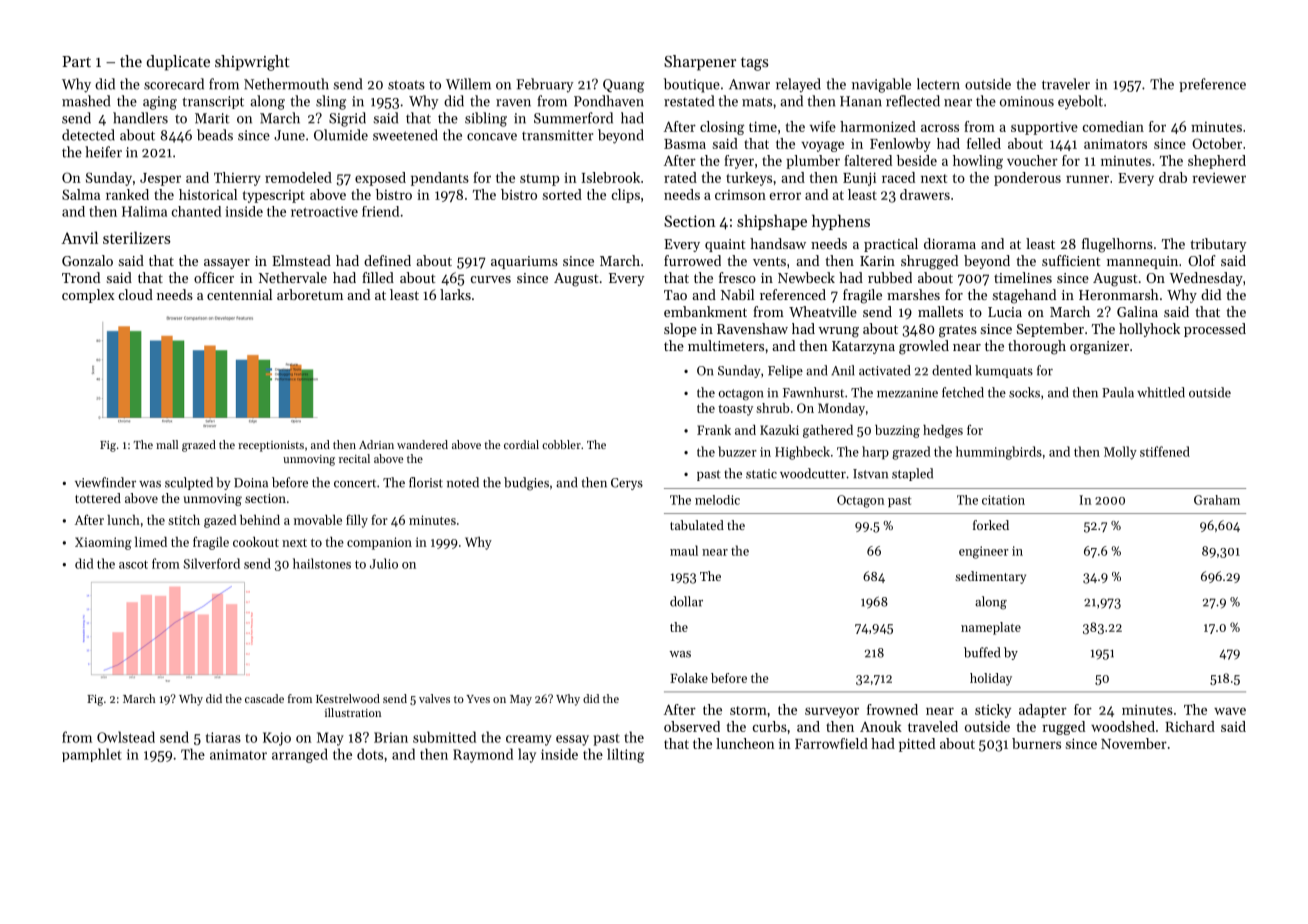 This document has width=1308, height=924. I want to click on pendants, so click(440, 179).
